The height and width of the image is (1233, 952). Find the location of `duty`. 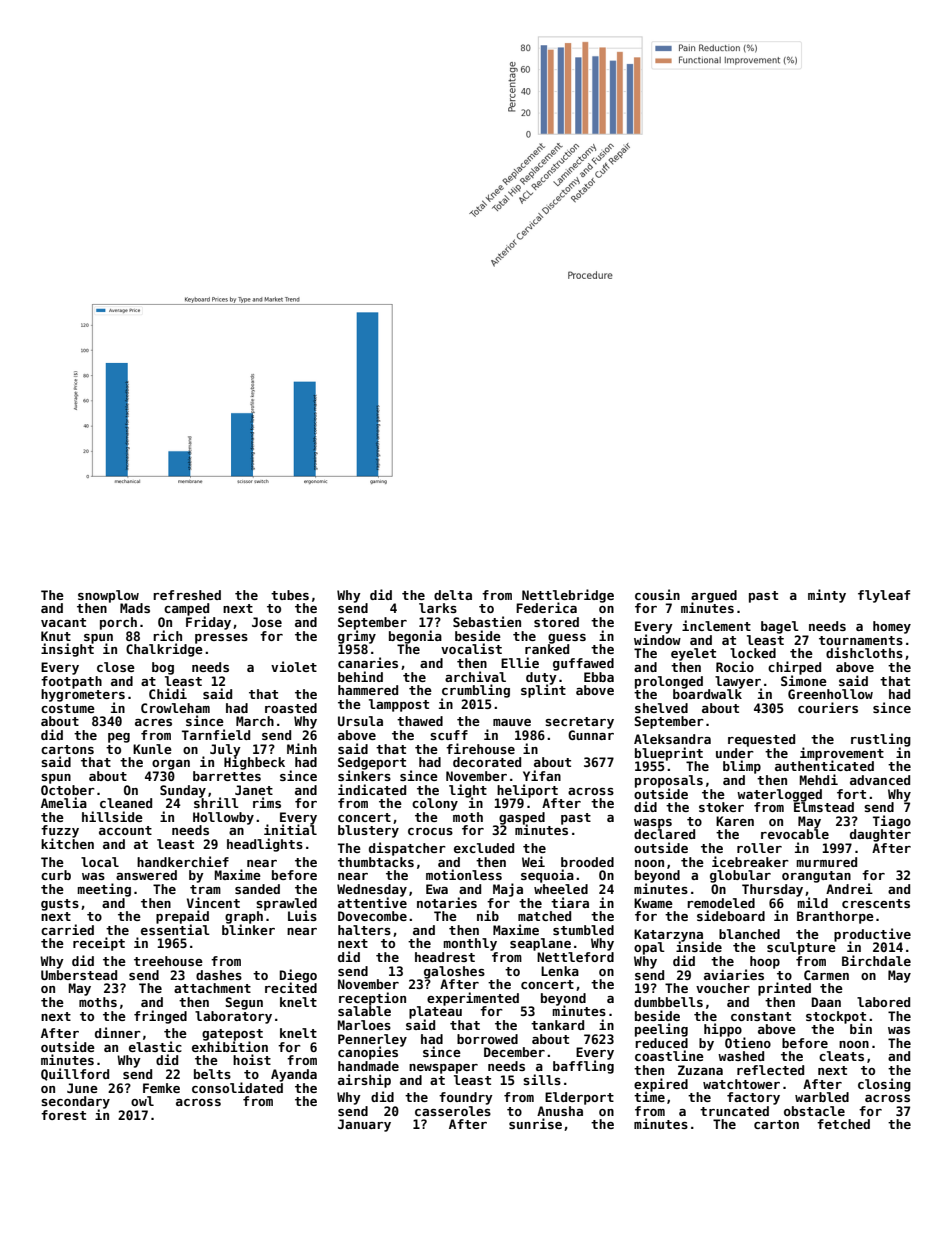

duty is located at coordinates (541, 678).
